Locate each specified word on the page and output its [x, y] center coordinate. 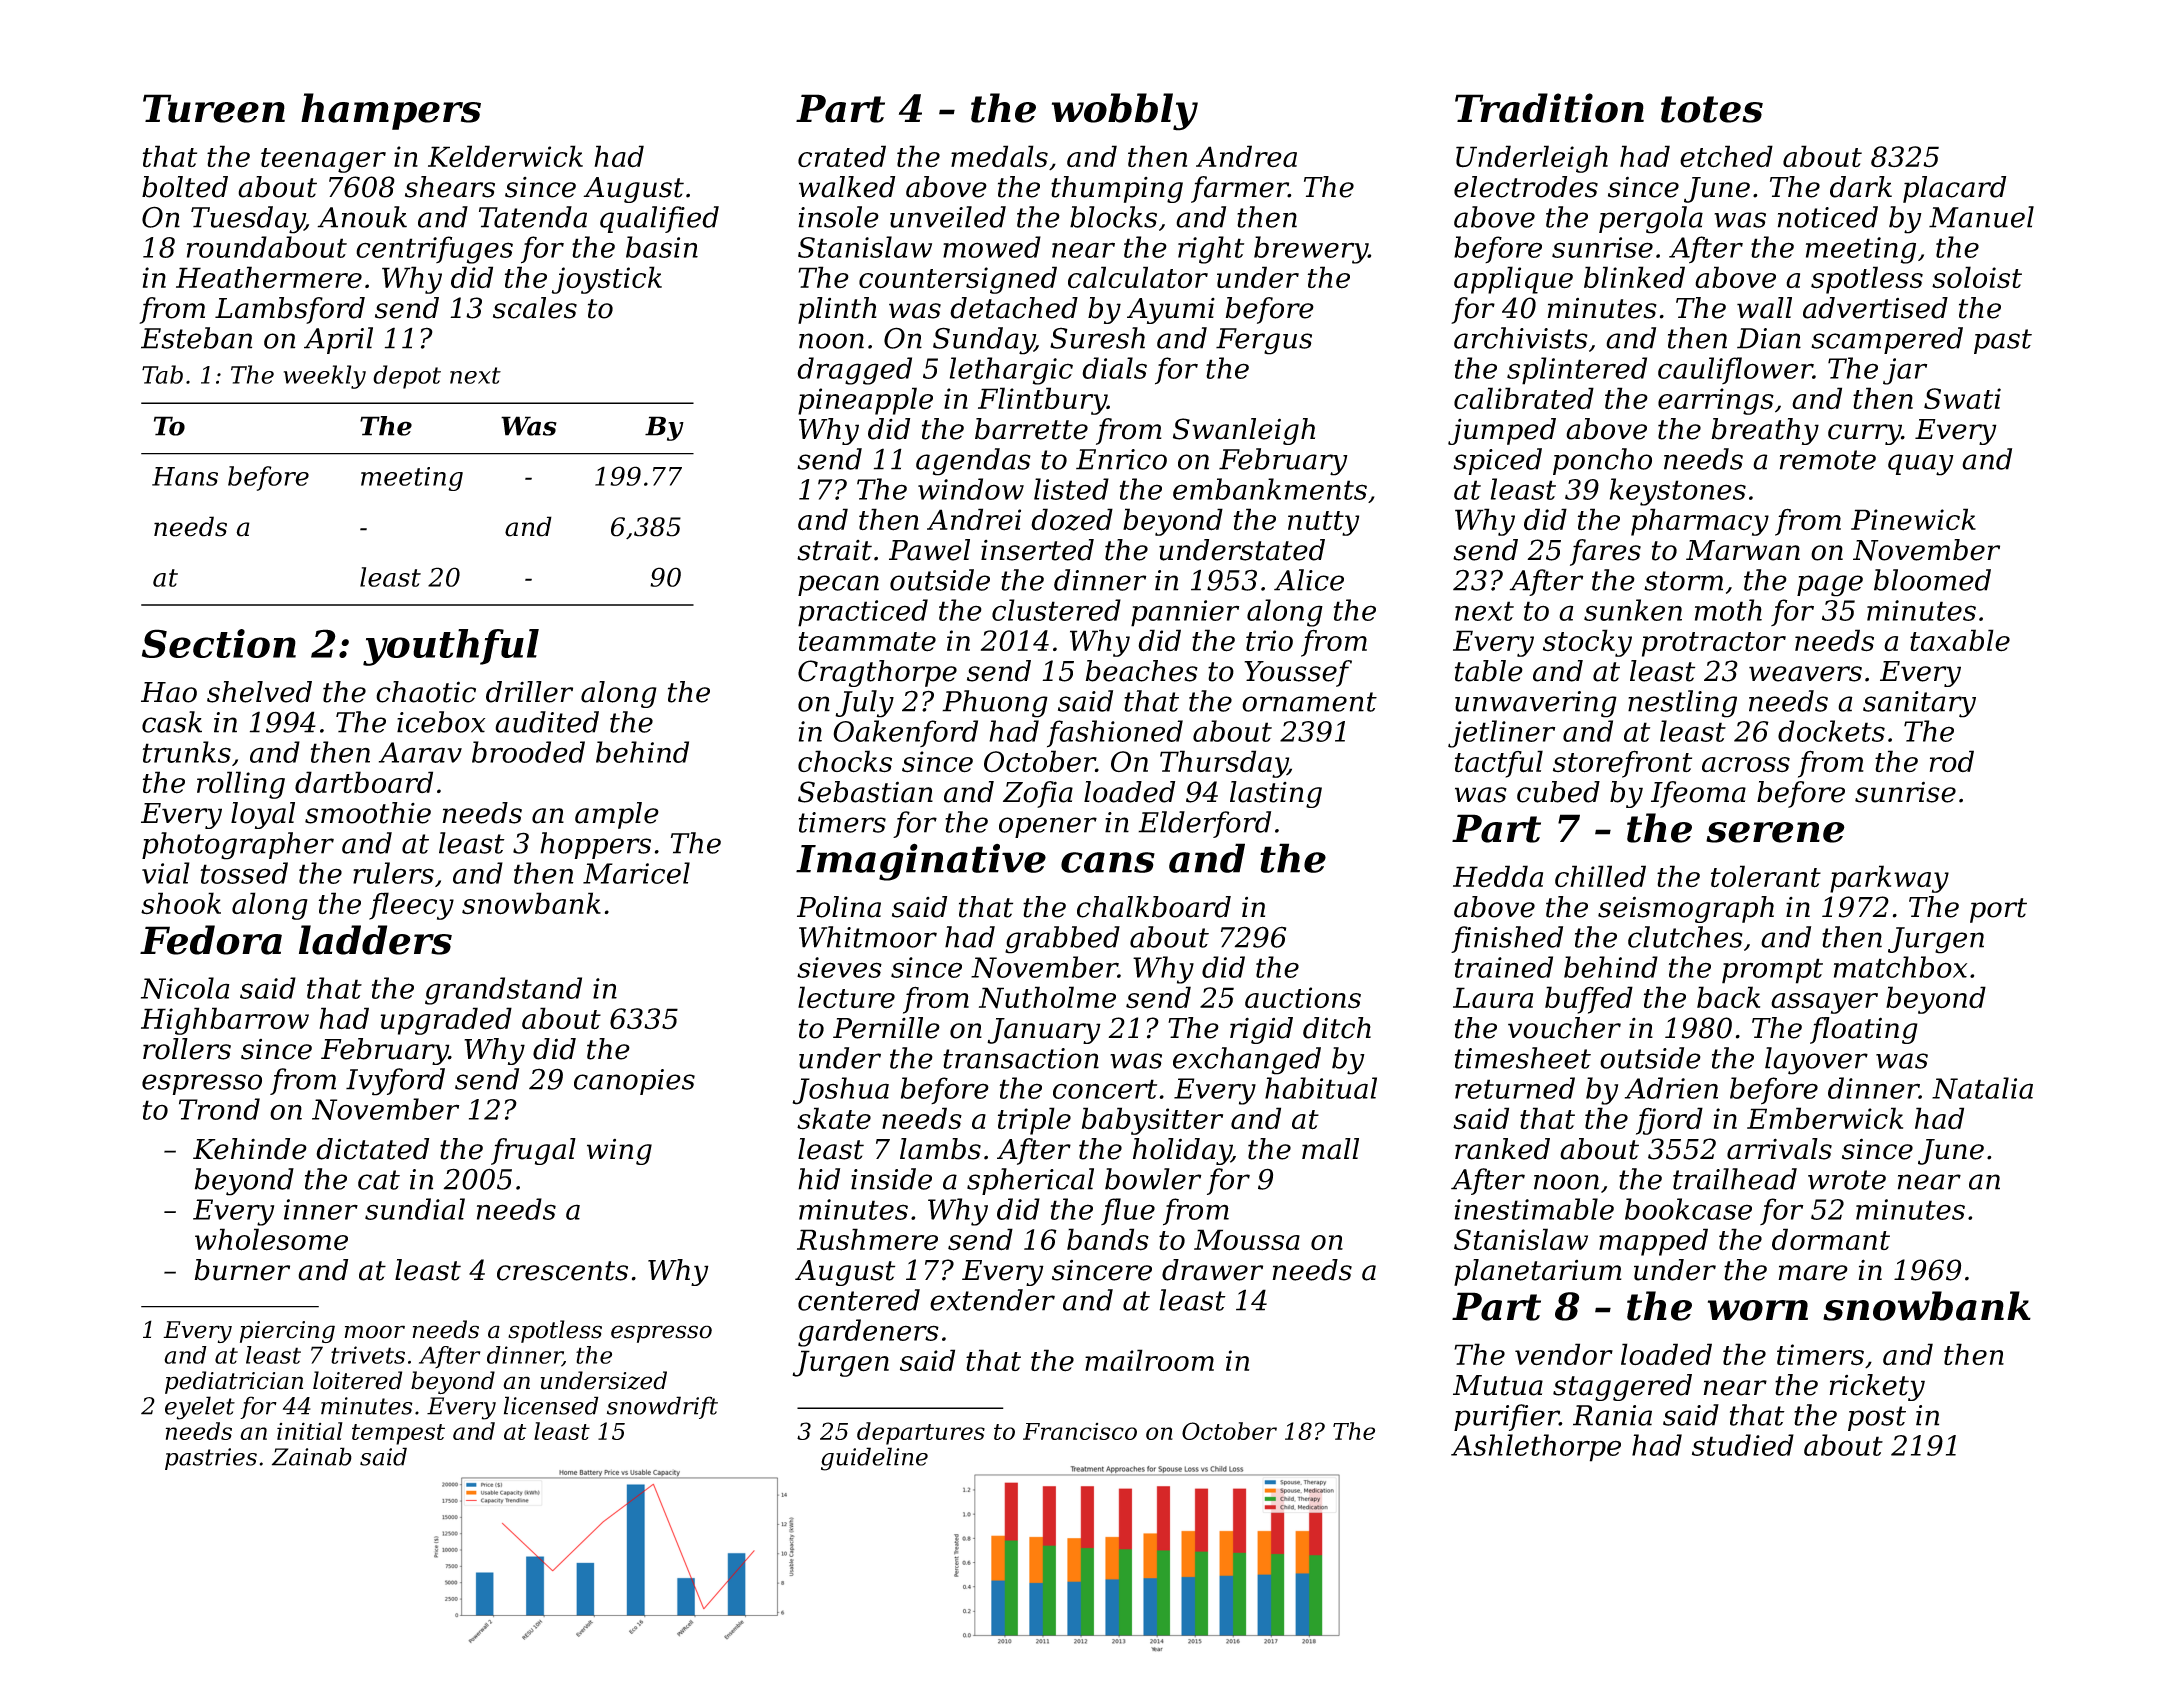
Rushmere [867, 1239]
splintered [1577, 371]
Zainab [312, 1456]
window [971, 489]
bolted [185, 187]
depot [407, 377]
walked [847, 187]
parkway [1889, 879]
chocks [845, 761]
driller [529, 692]
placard [1954, 189]
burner [242, 1270]
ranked [1502, 1149]
